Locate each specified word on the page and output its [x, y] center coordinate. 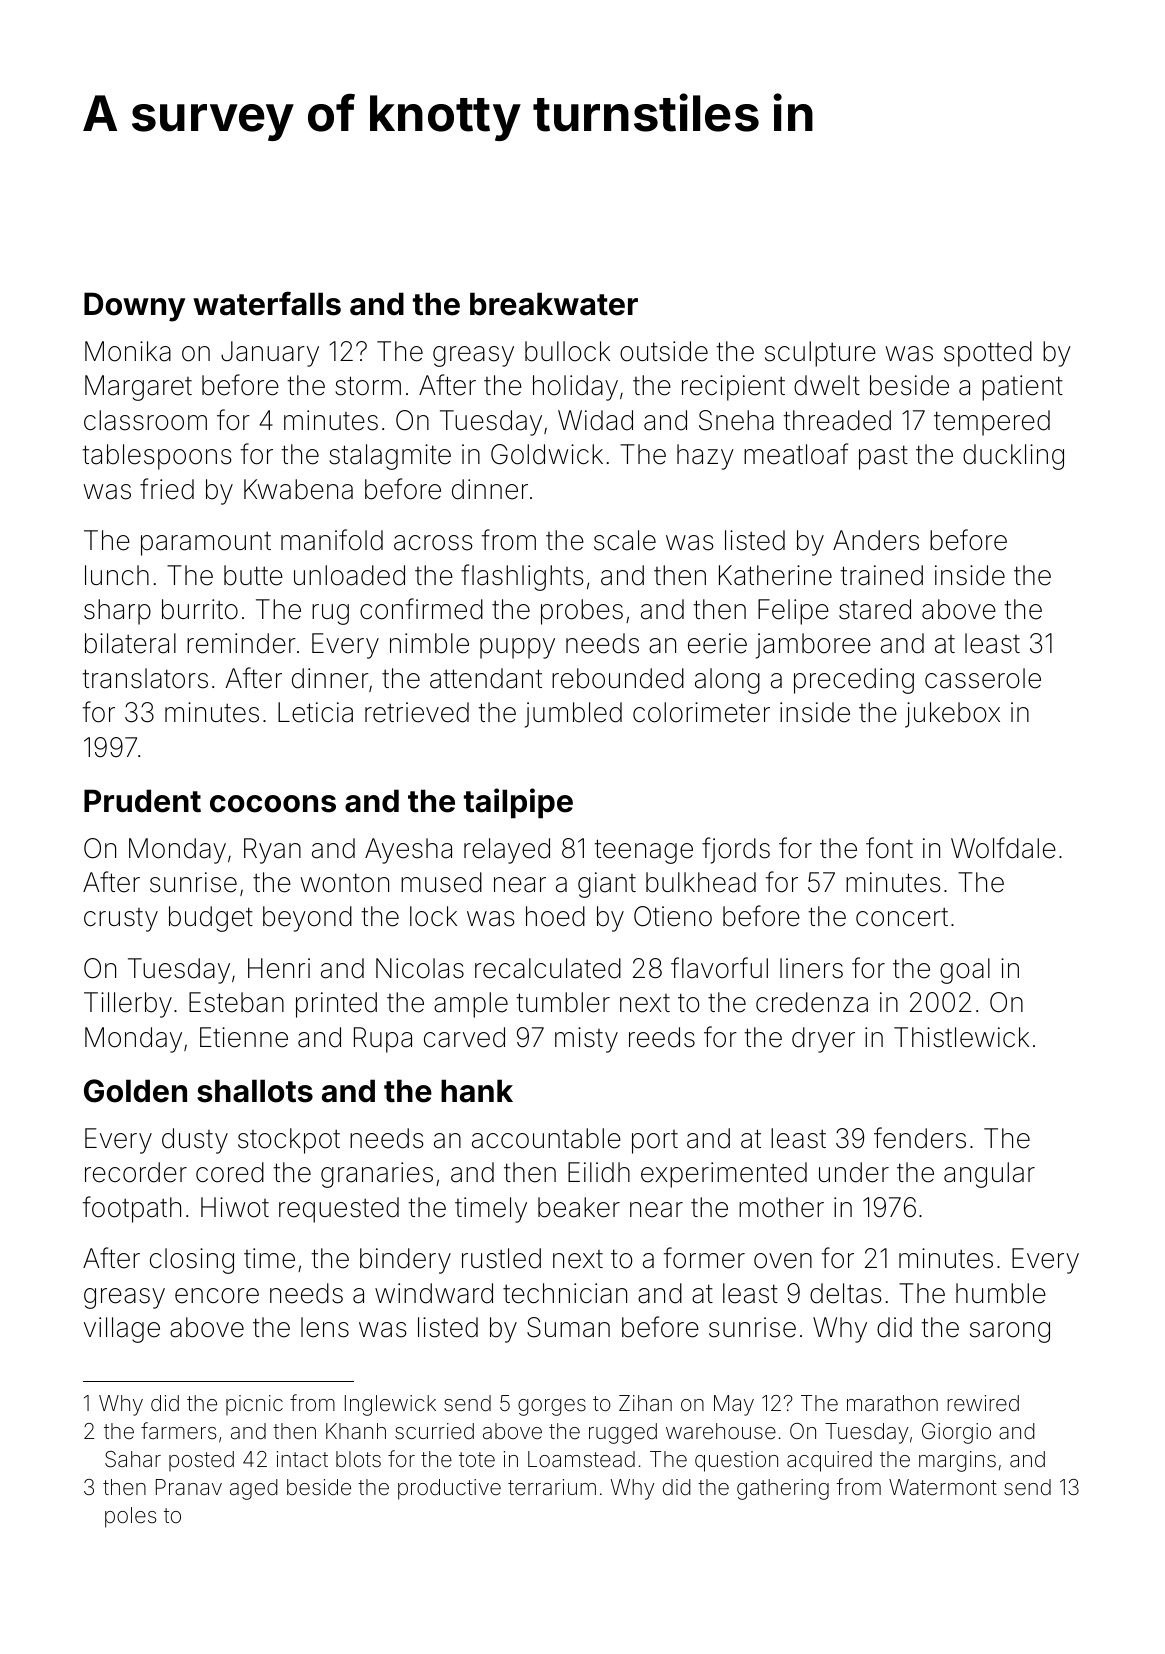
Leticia [315, 712]
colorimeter [701, 712]
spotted [988, 354]
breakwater [554, 304]
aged [254, 1489]
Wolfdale [1003, 848]
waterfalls [267, 303]
